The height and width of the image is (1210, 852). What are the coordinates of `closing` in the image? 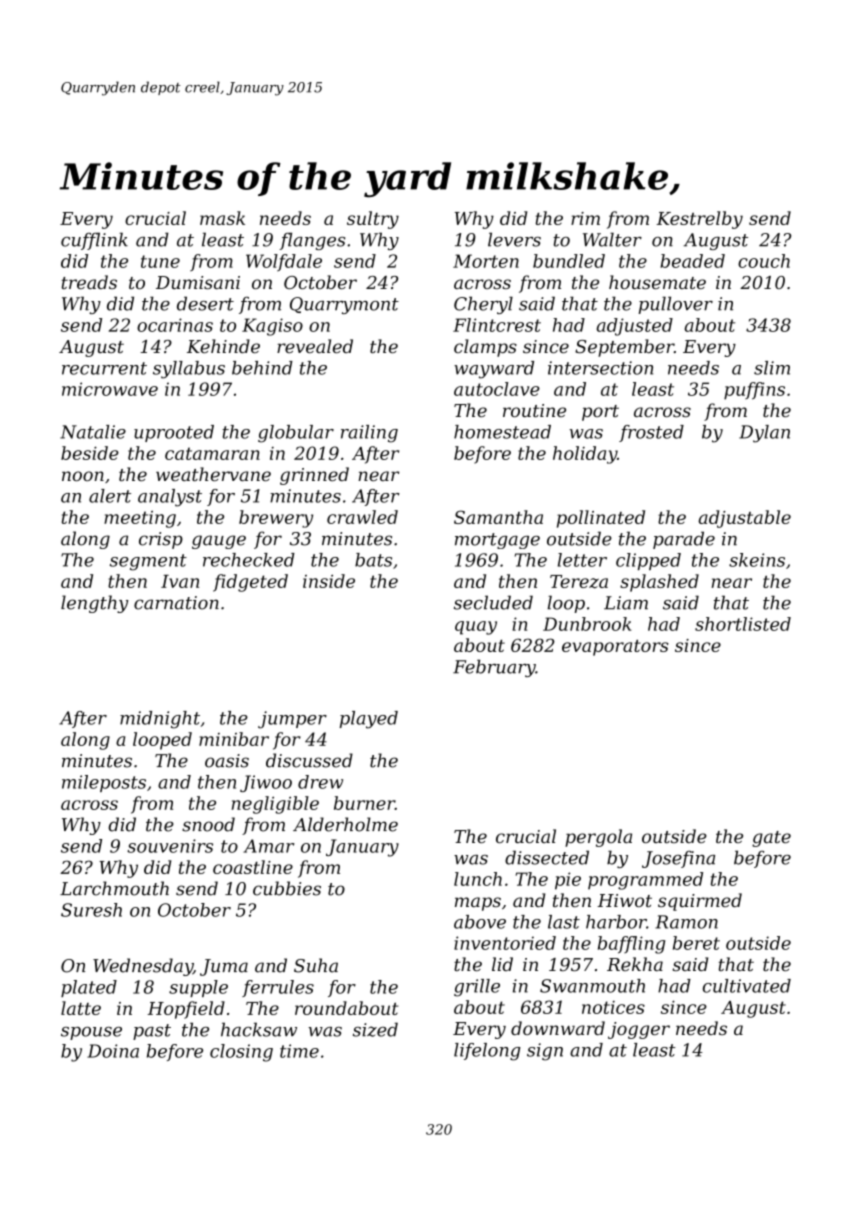 It's located at (241, 1053).
